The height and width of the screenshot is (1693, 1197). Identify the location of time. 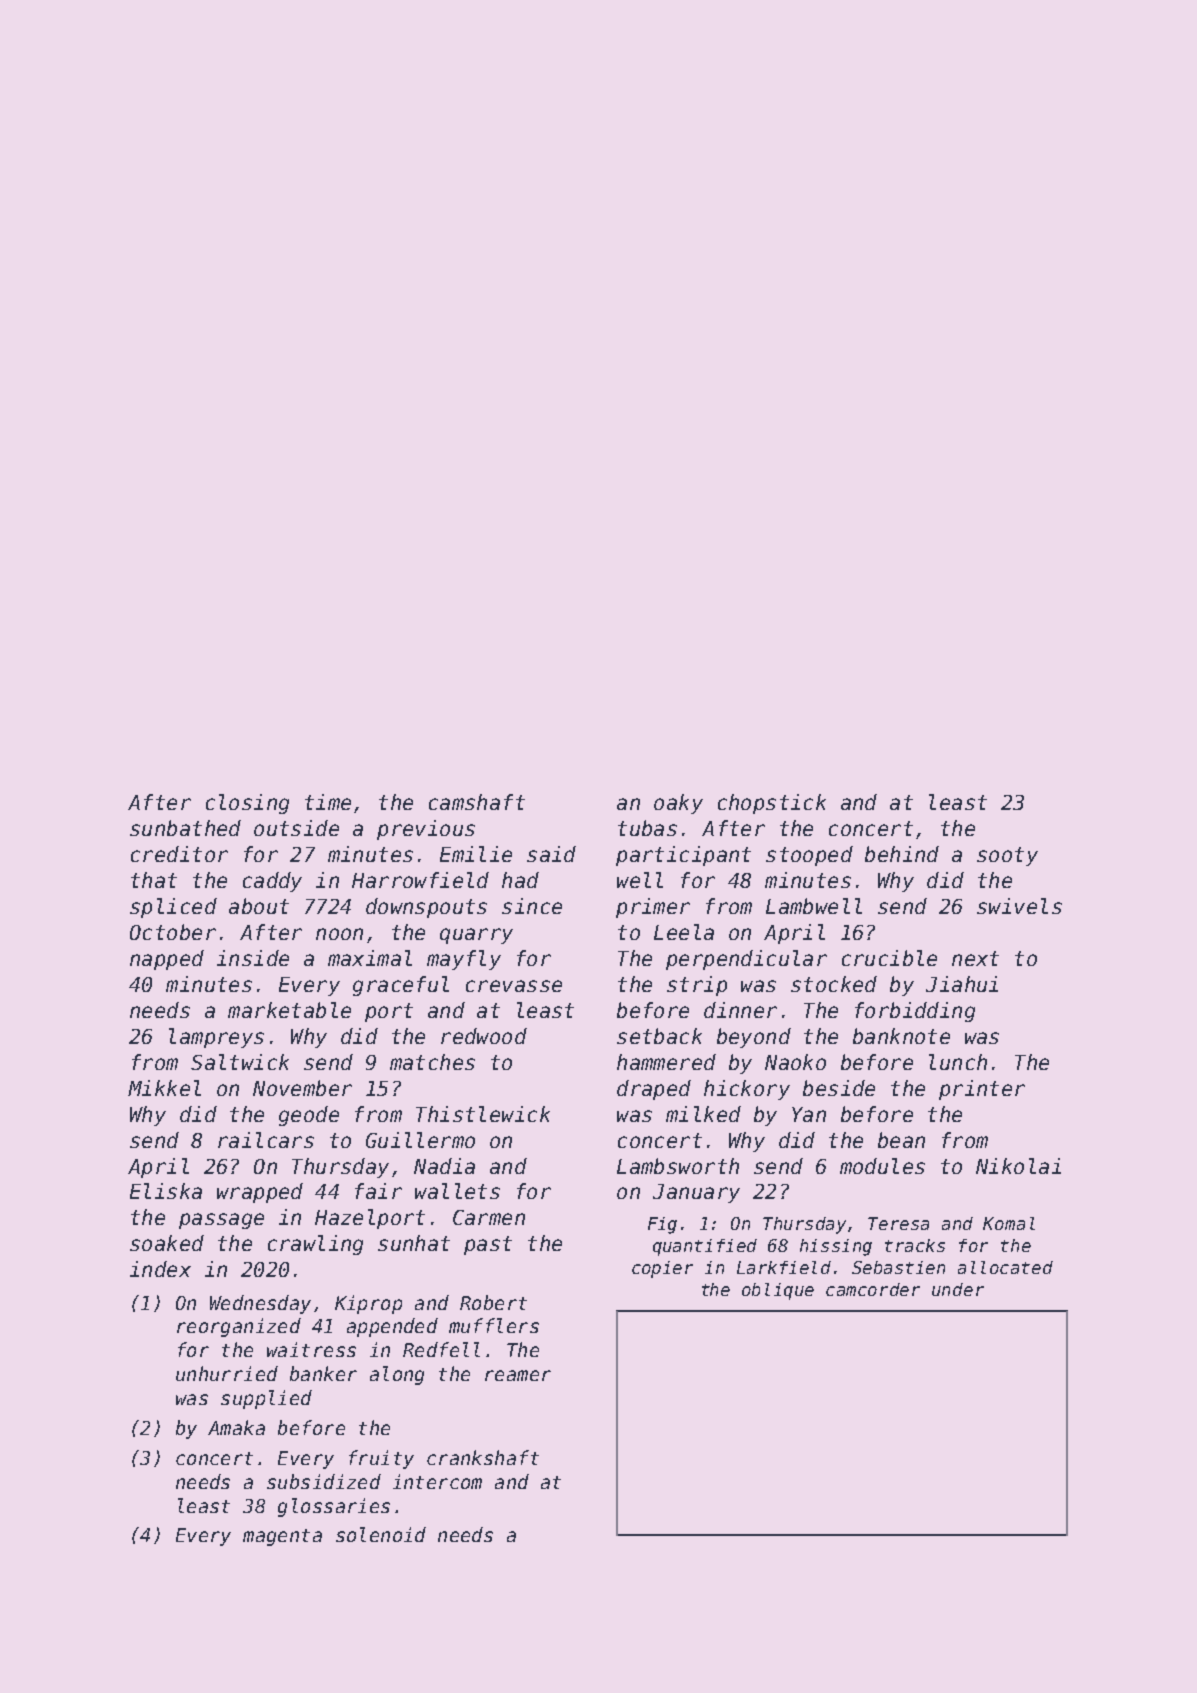
(328, 802).
